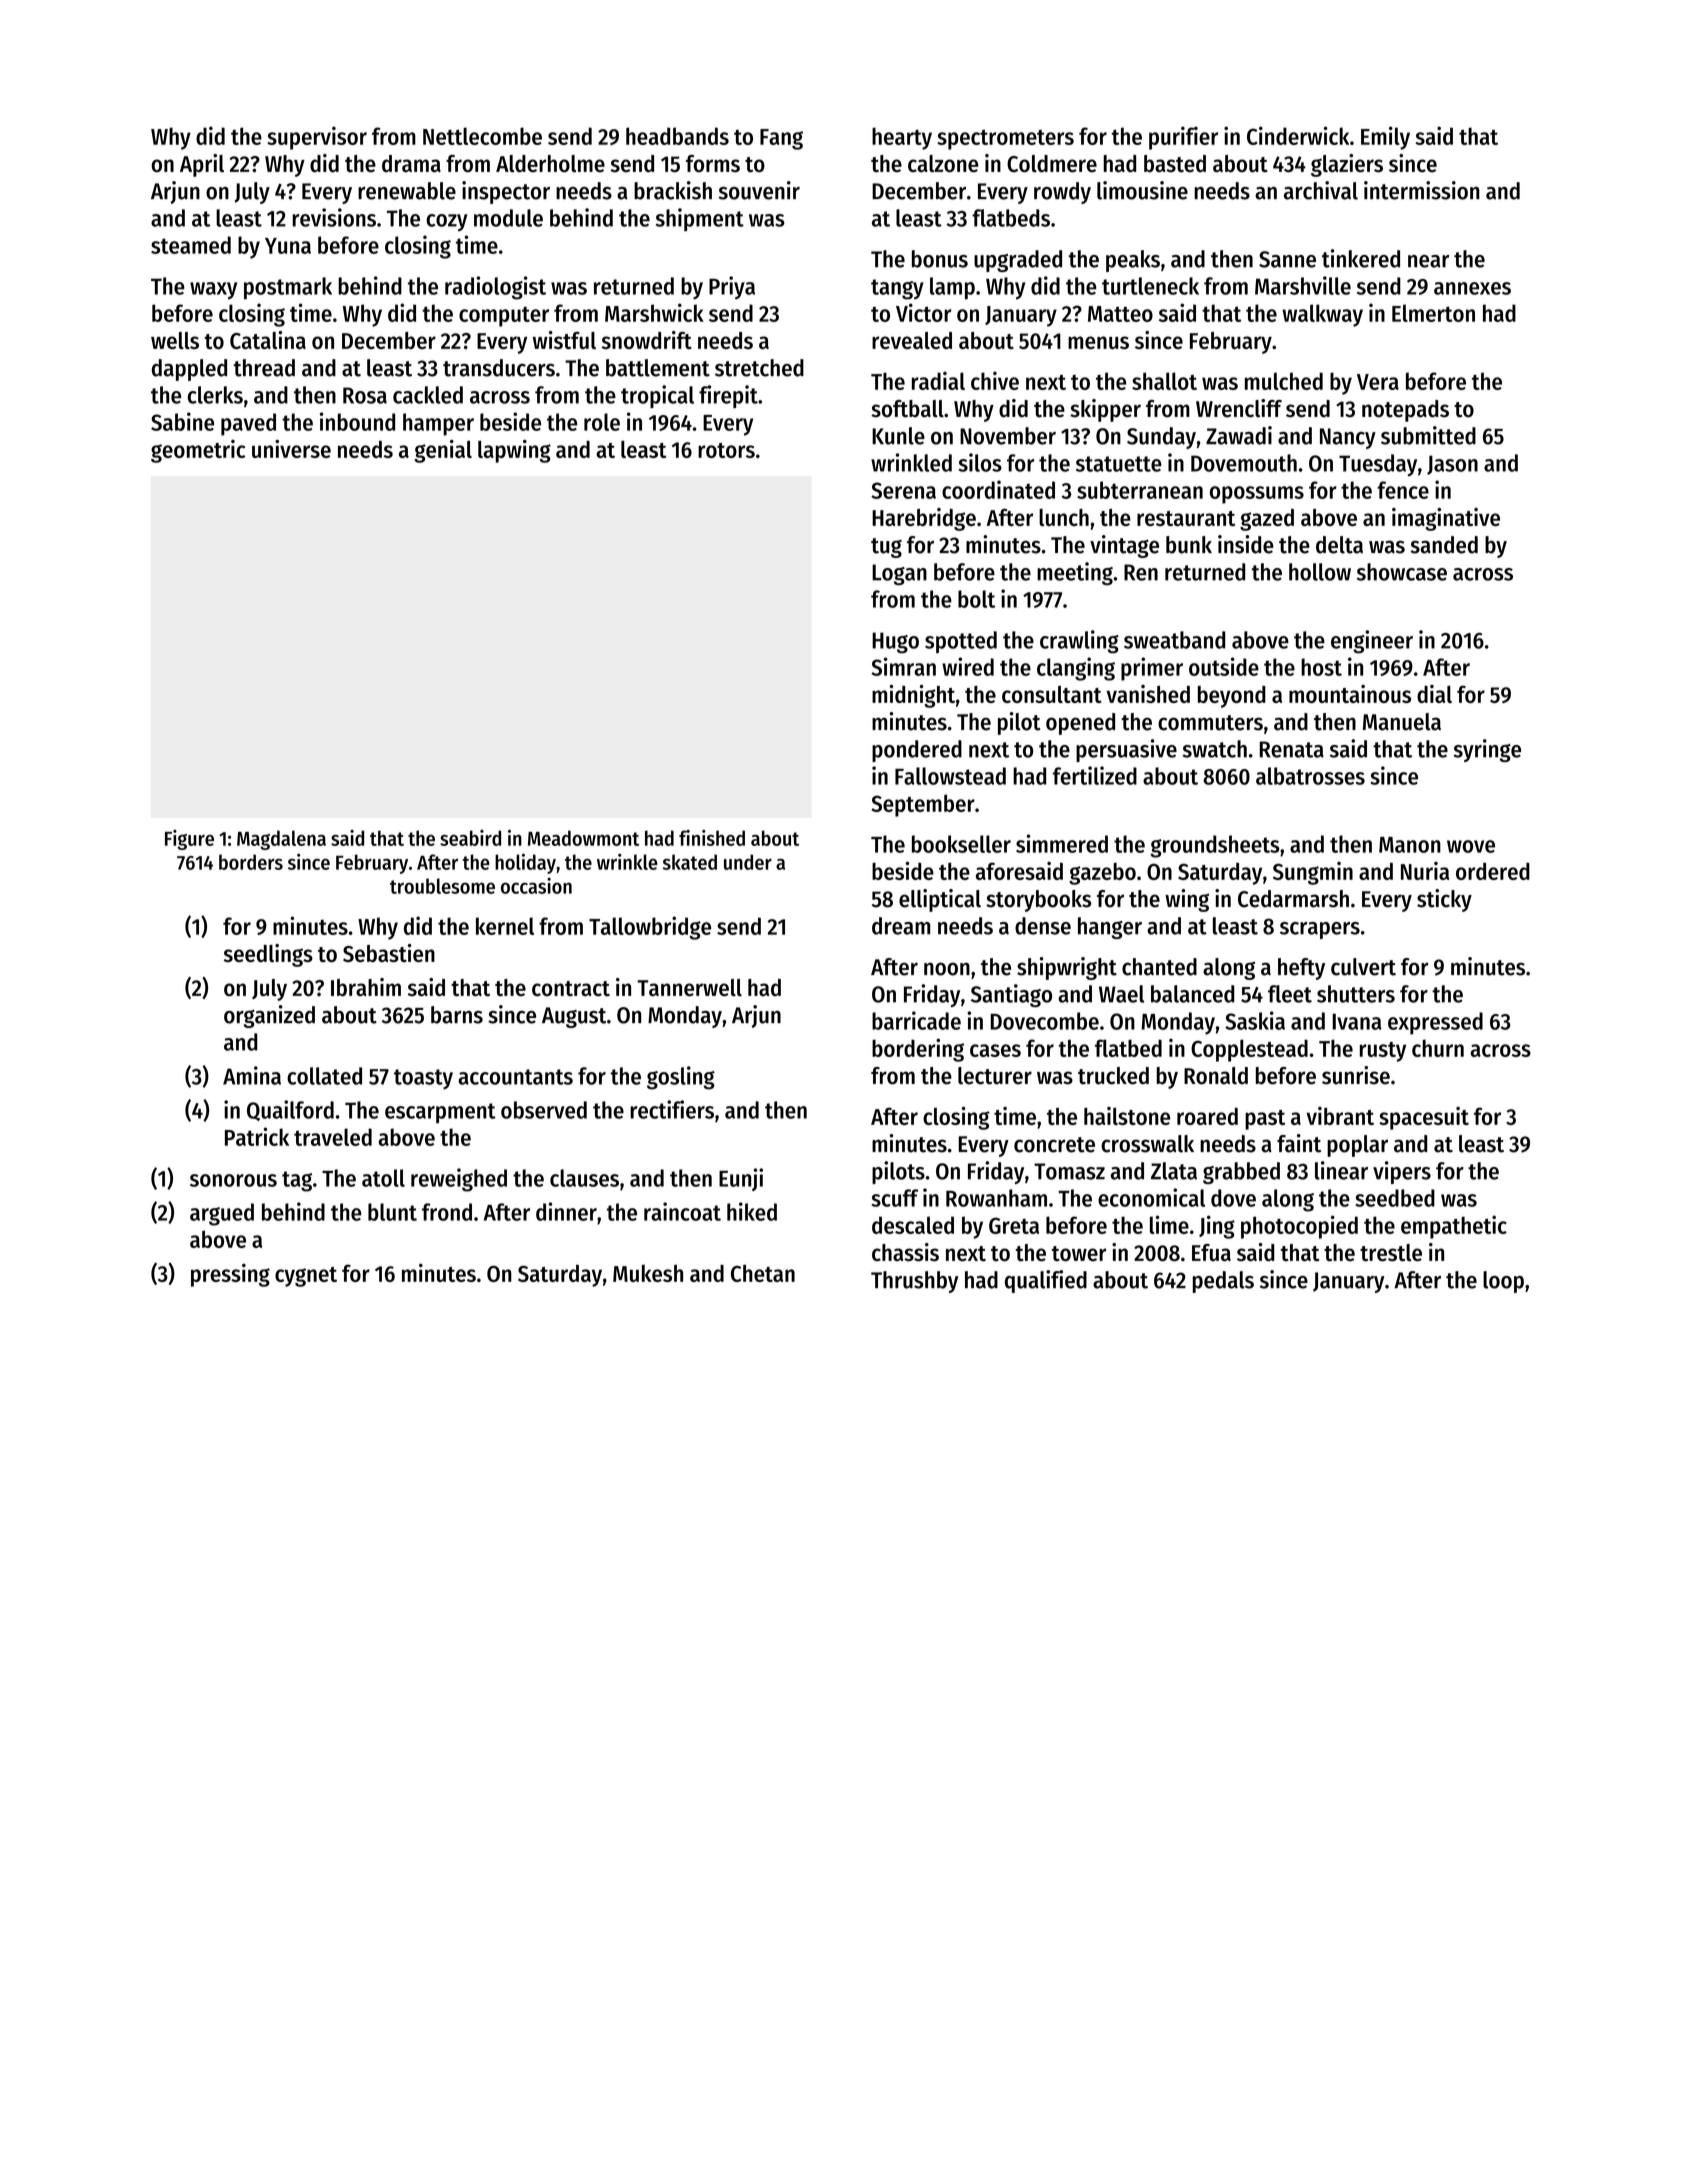 Image resolution: width=1683 pixels, height=2178 pixels. Describe the element at coordinates (443, 451) in the screenshot. I see `genial` at that location.
